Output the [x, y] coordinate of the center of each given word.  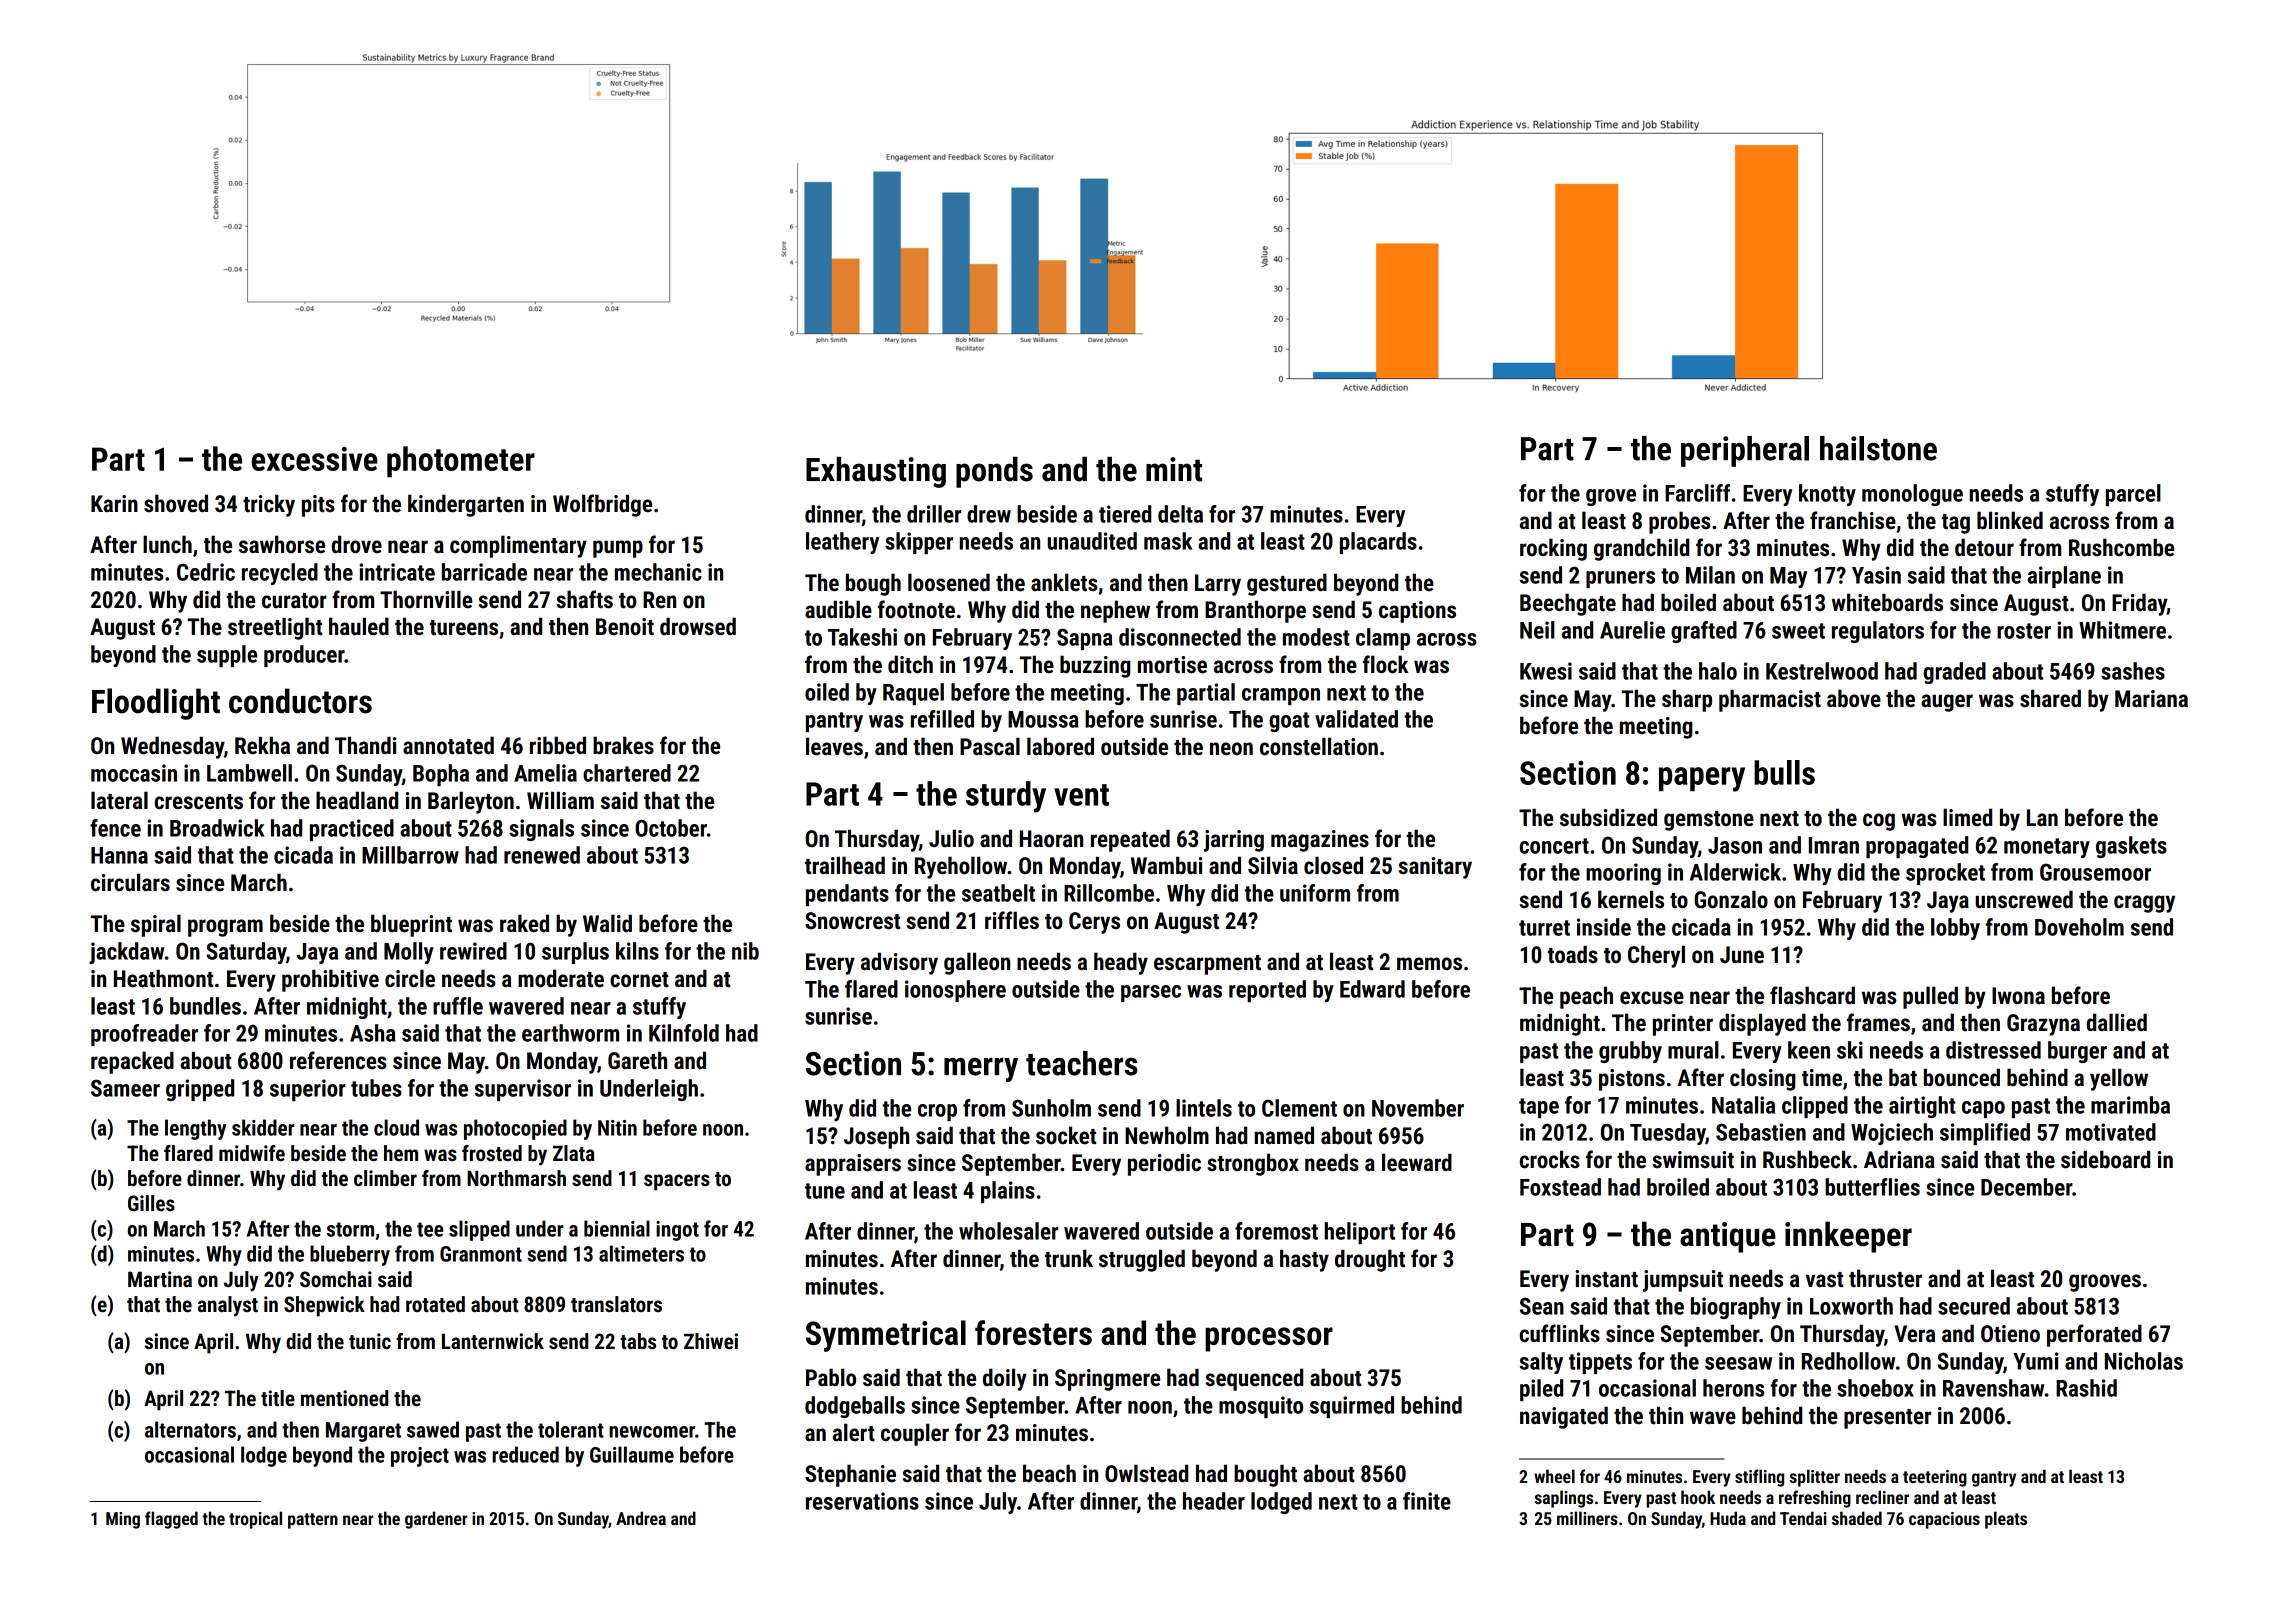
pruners [1620, 579]
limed [1967, 817]
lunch [167, 544]
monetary [2047, 848]
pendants [847, 895]
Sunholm [1051, 1108]
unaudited [1092, 541]
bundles [205, 1006]
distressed [1993, 1050]
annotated [448, 745]
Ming [123, 1520]
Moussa [1043, 719]
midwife [252, 1153]
